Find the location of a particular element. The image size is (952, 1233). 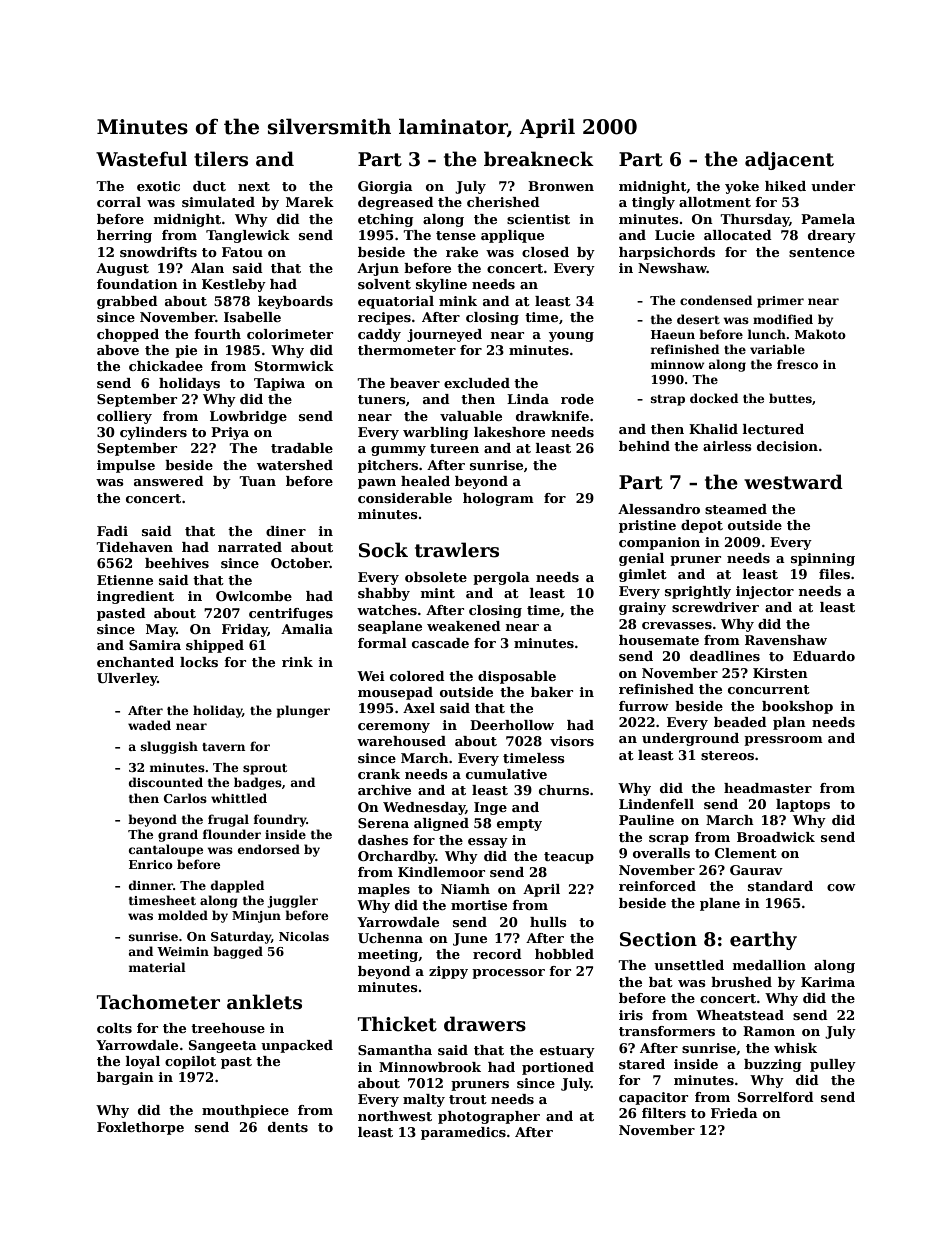

Wasteful is located at coordinates (141, 159).
